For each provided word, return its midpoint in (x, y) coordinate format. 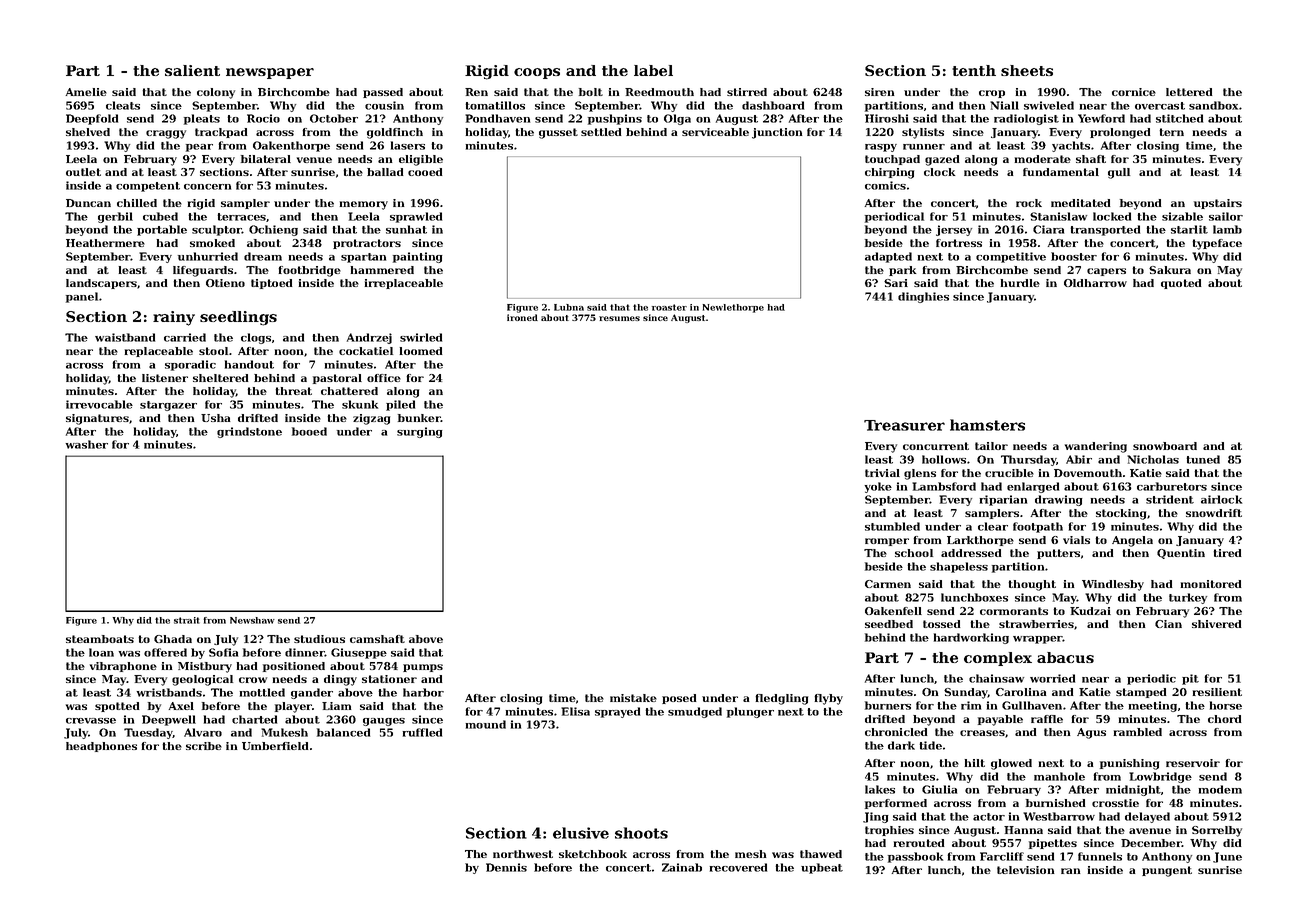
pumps (423, 668)
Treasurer (904, 425)
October (334, 118)
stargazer (168, 406)
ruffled (422, 732)
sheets (1027, 70)
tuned (1203, 459)
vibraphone (123, 667)
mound (485, 724)
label (653, 70)
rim (971, 705)
